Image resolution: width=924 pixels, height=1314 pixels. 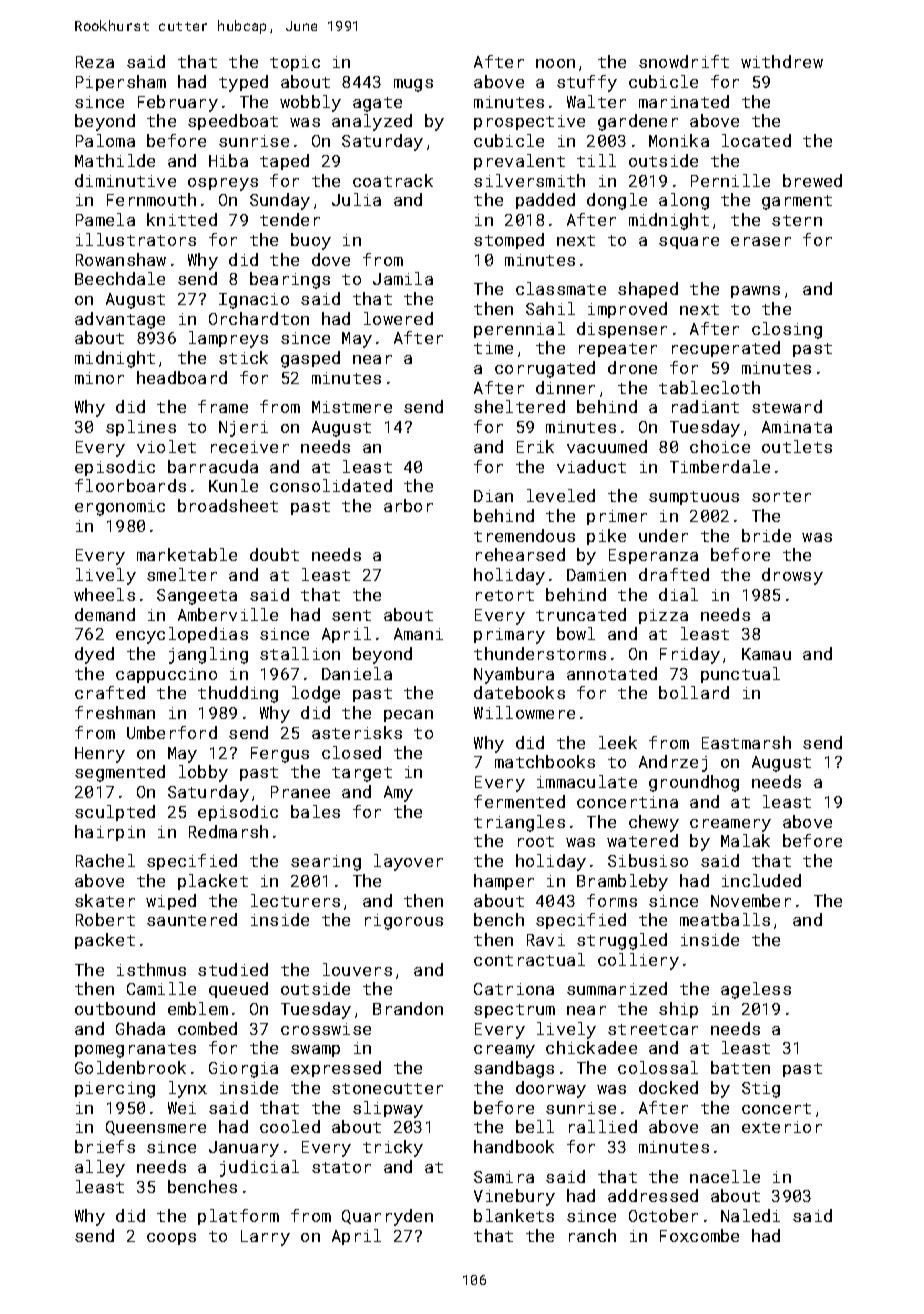 What do you see at coordinates (792, 576) in the screenshot?
I see `drowsy` at bounding box center [792, 576].
